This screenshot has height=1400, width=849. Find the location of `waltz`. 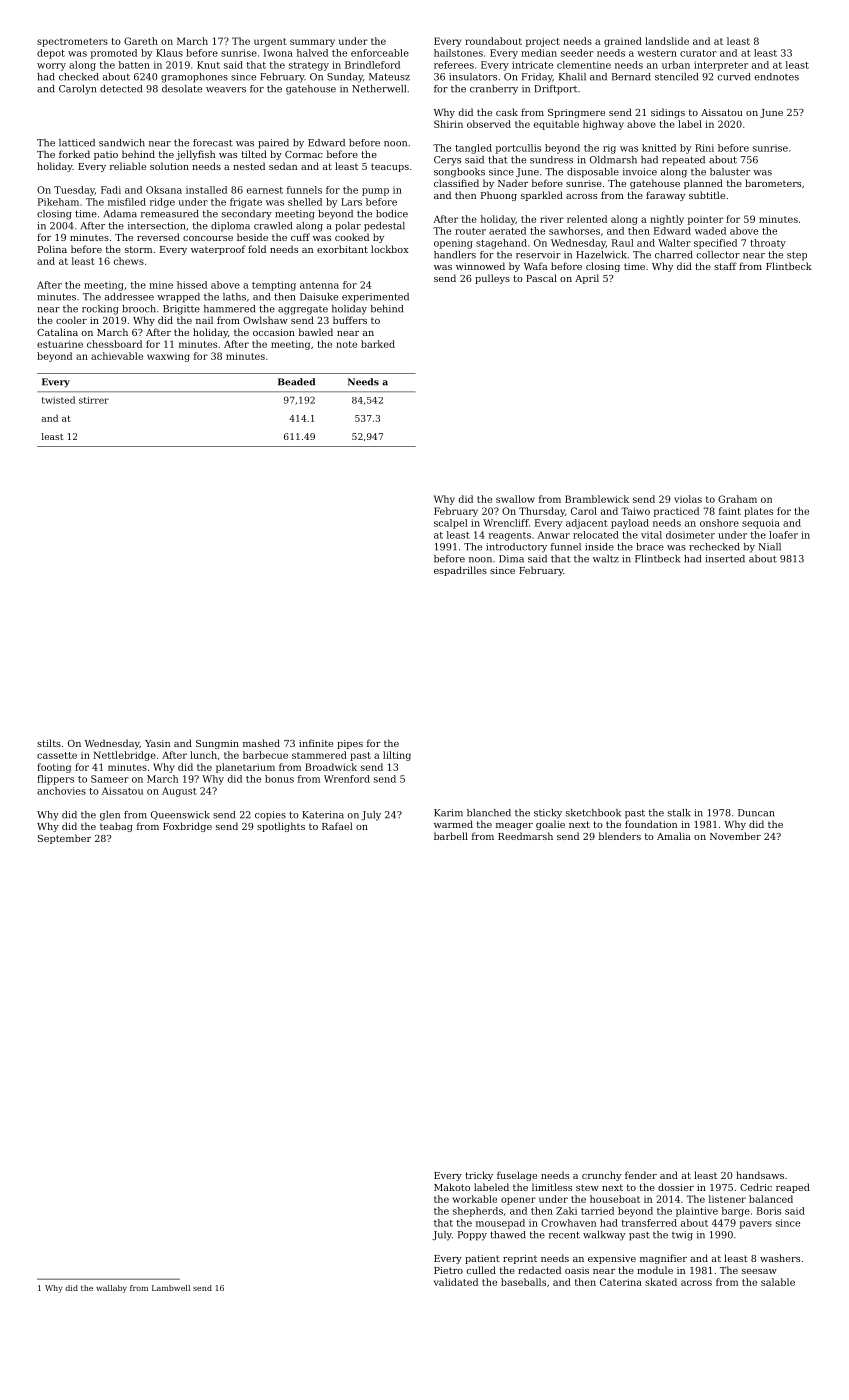

waltz is located at coordinates (606, 559).
